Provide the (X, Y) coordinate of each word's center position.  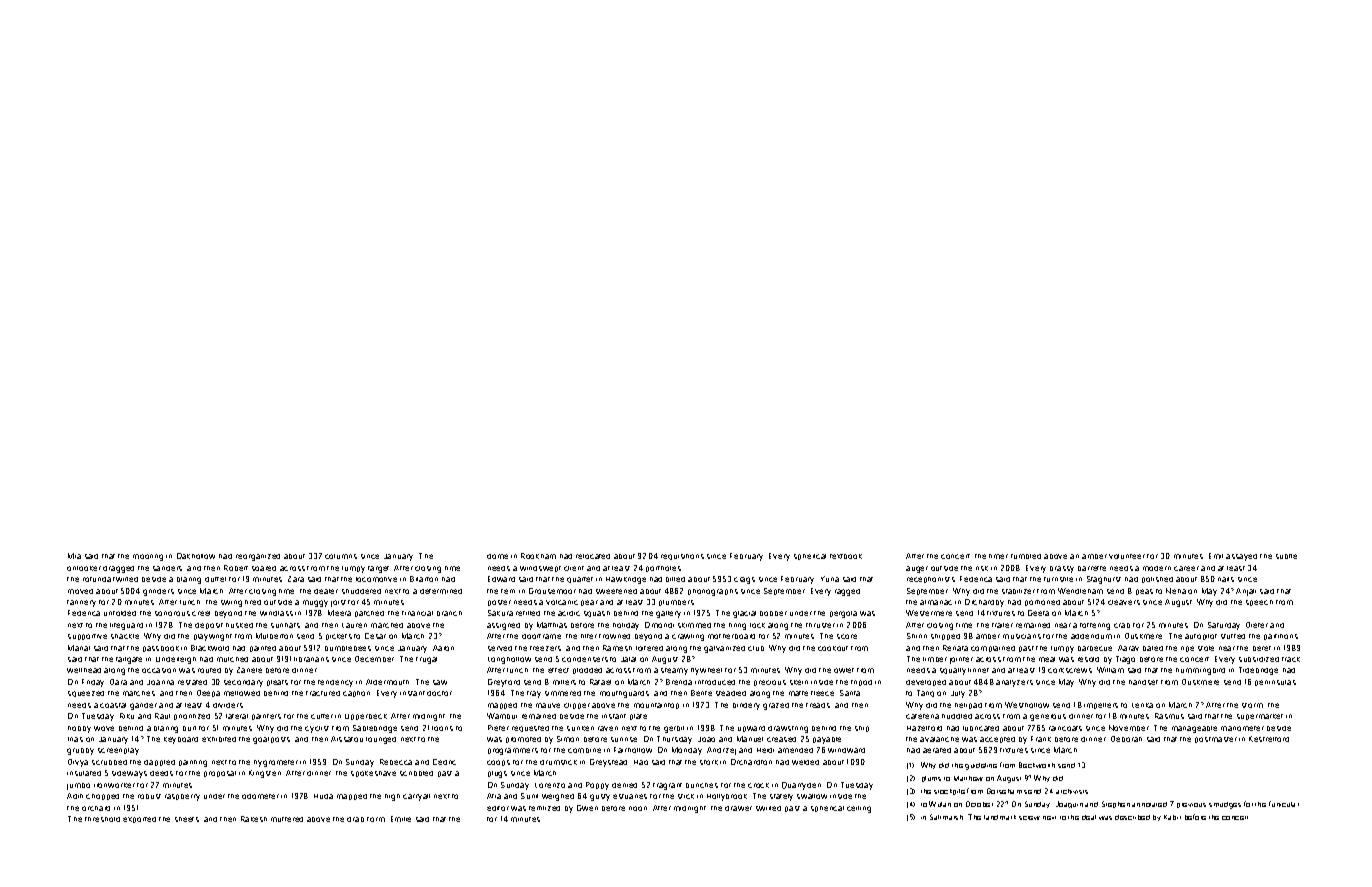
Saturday (1224, 626)
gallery (668, 614)
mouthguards (624, 694)
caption (356, 694)
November (1129, 728)
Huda (323, 796)
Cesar (375, 636)
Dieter (1257, 625)
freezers (545, 648)
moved (80, 591)
